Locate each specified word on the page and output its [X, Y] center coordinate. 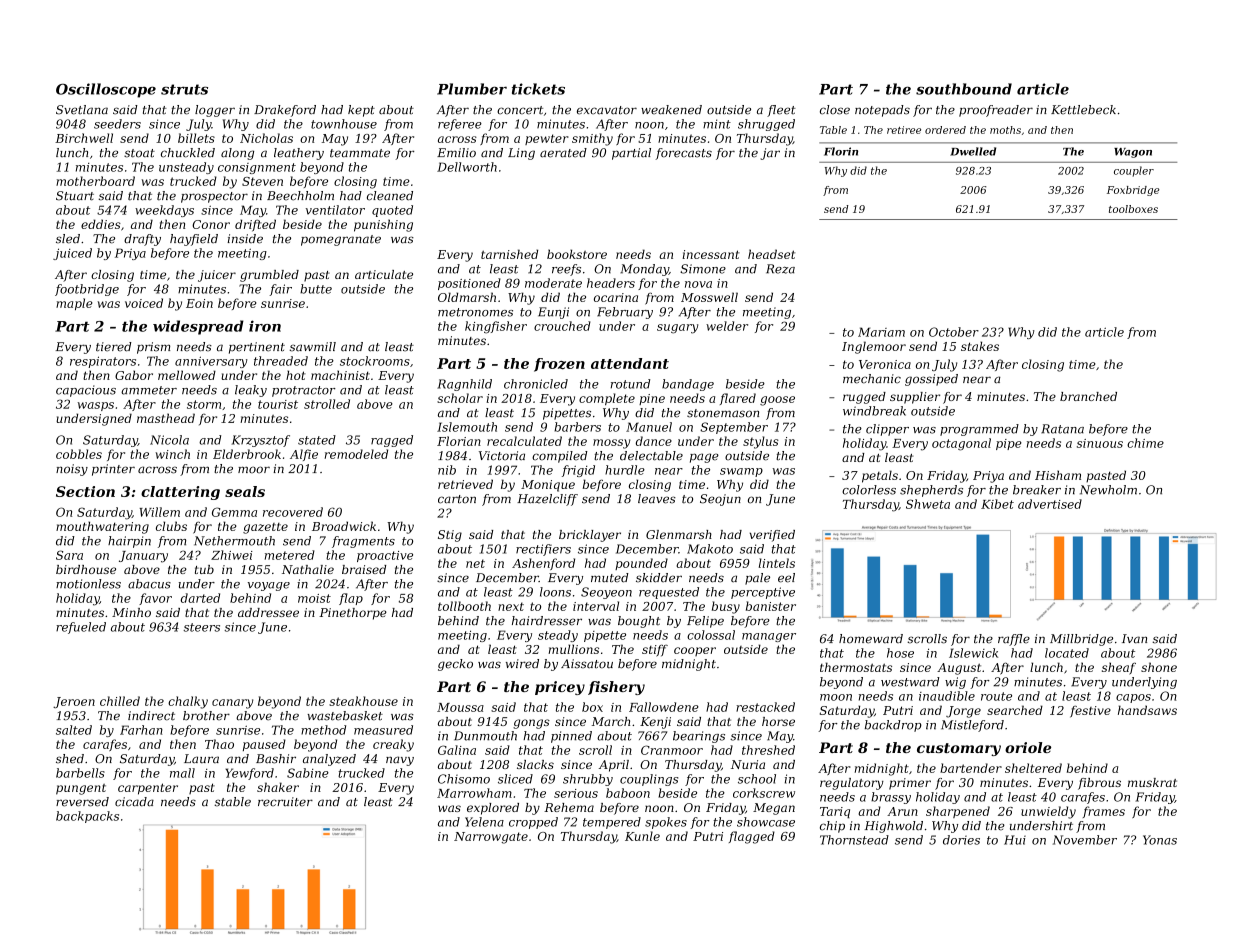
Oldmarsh [467, 297]
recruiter [285, 802]
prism [153, 348]
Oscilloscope [106, 90]
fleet [781, 111]
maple [74, 304]
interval [596, 606]
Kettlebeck [1083, 110]
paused [264, 745]
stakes [980, 346]
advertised [1050, 504]
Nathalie [308, 569]
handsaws [1147, 710]
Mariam [881, 332]
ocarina [616, 297]
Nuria [748, 764]
